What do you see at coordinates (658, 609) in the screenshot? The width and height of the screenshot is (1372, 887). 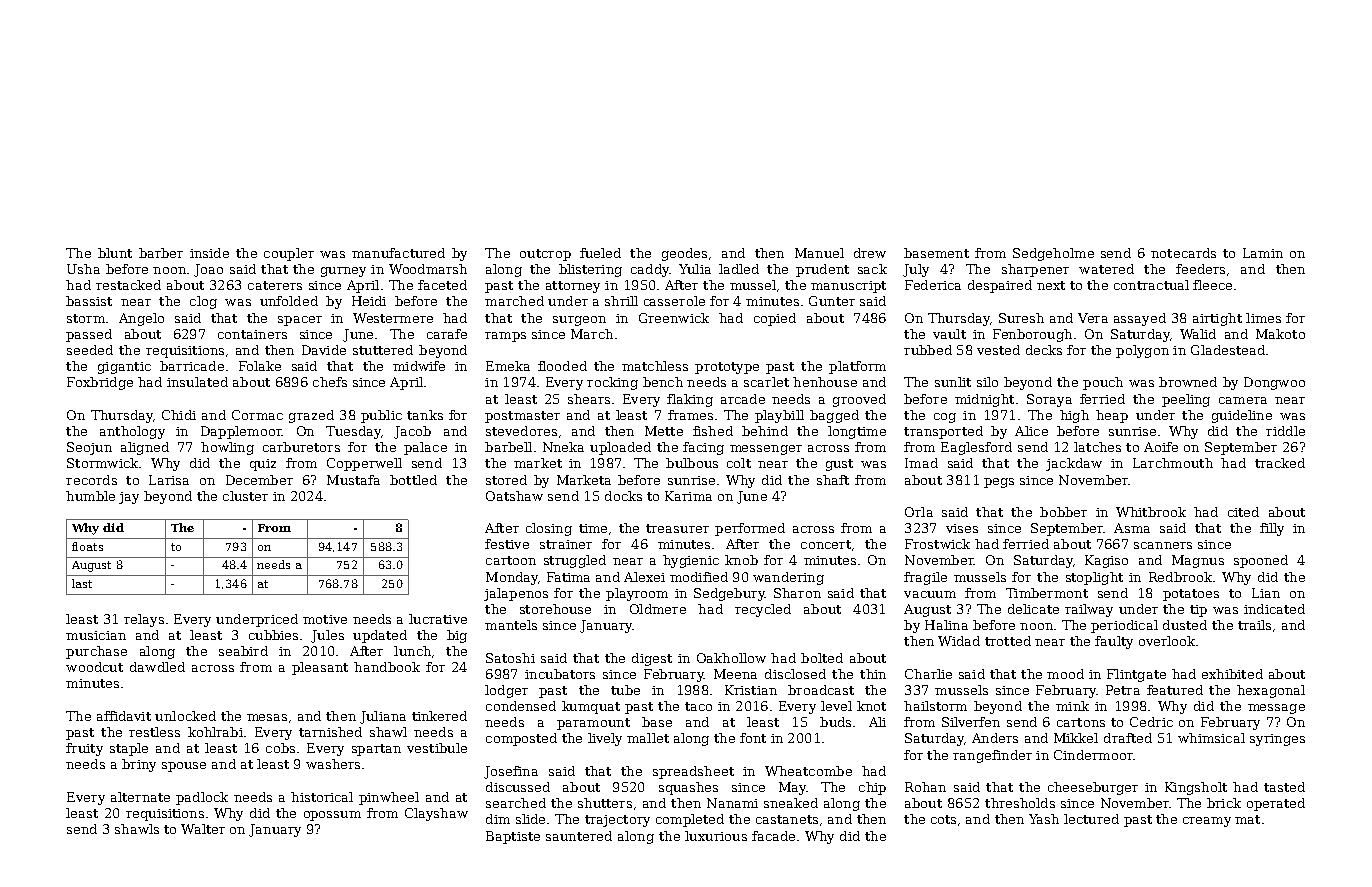 I see `Oldmere` at bounding box center [658, 609].
